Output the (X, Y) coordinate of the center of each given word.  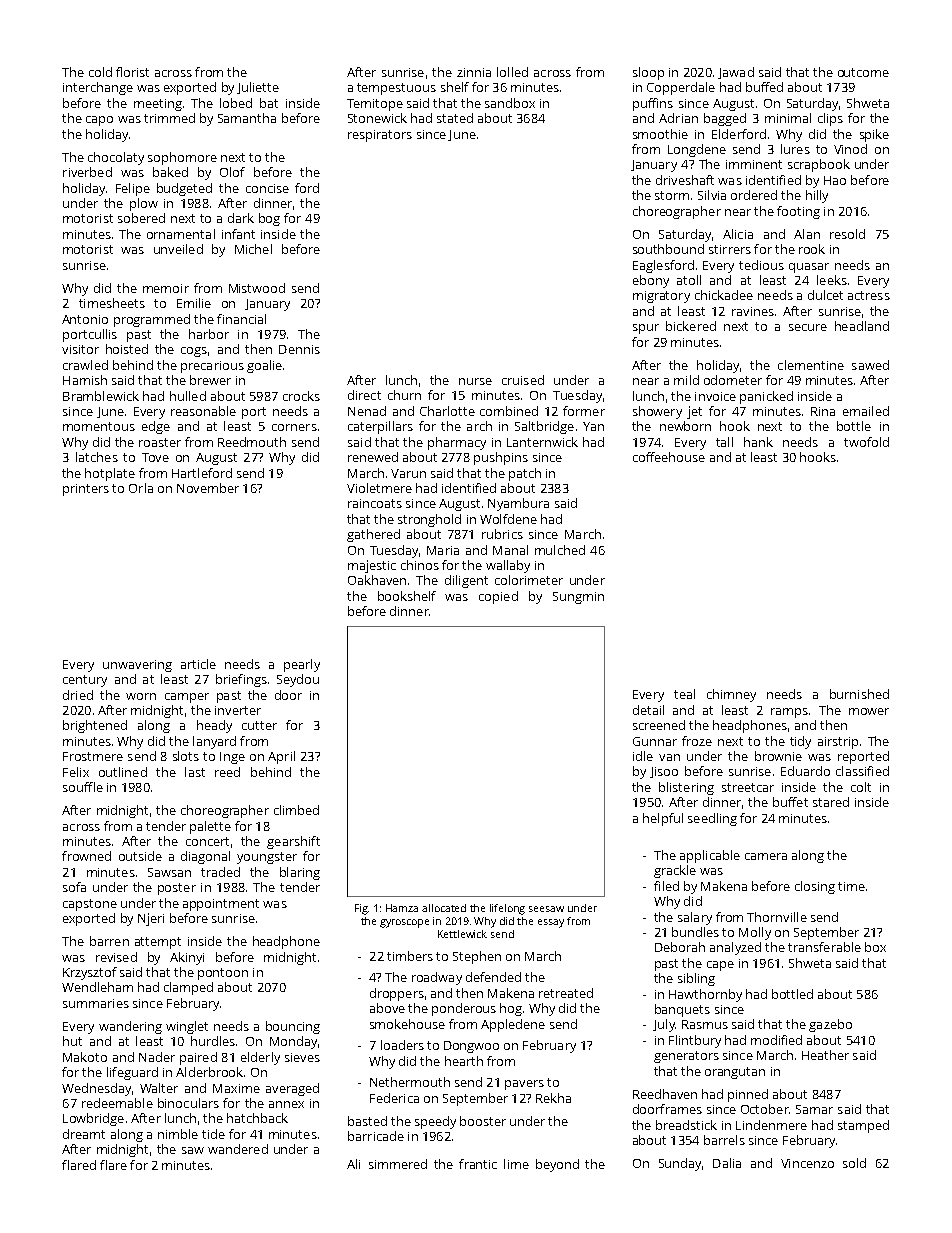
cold (100, 72)
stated (455, 118)
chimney (731, 695)
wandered (238, 1149)
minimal (788, 118)
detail (648, 710)
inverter (238, 710)
